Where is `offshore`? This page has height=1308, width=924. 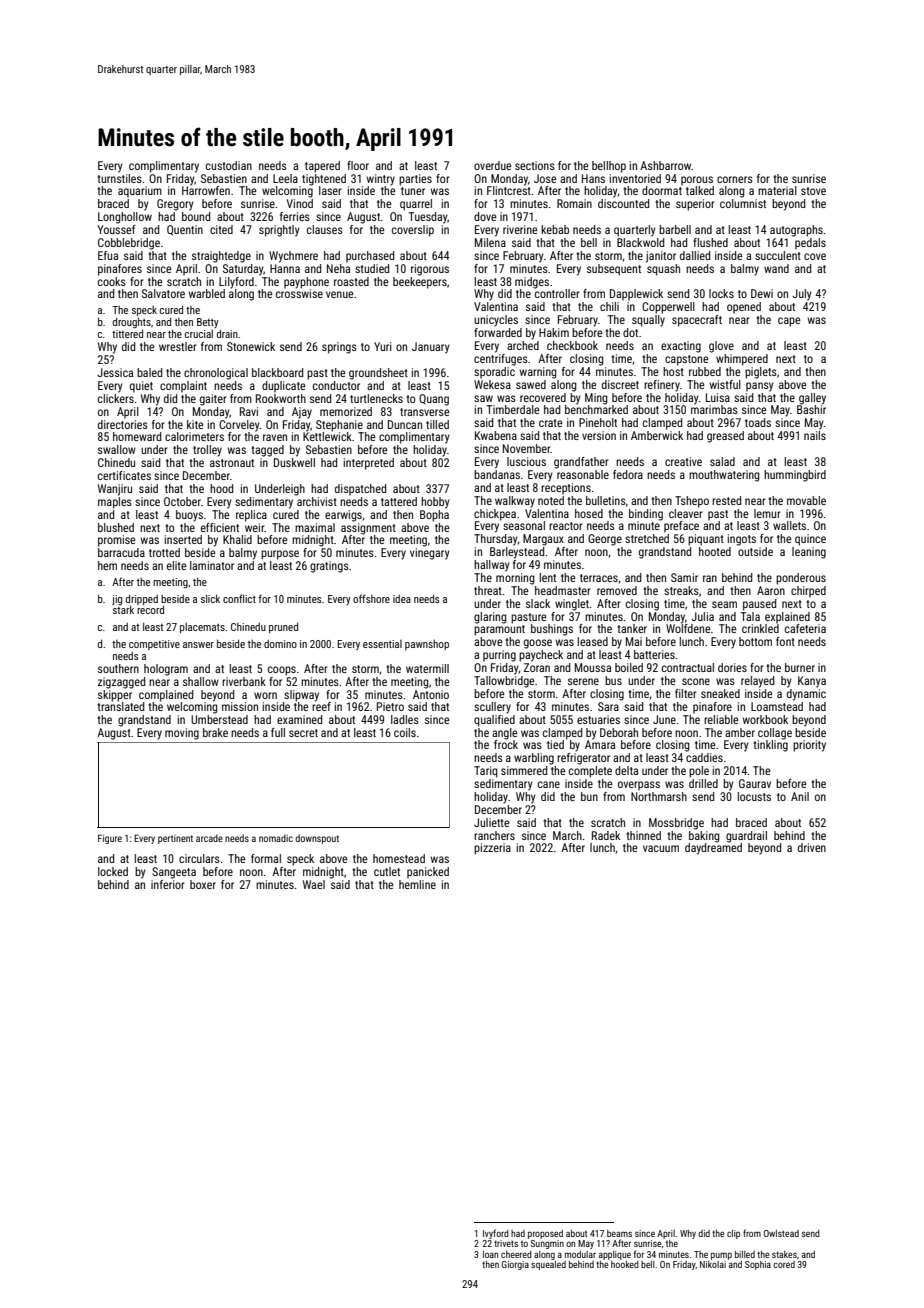 offshore is located at coordinates (371, 598).
